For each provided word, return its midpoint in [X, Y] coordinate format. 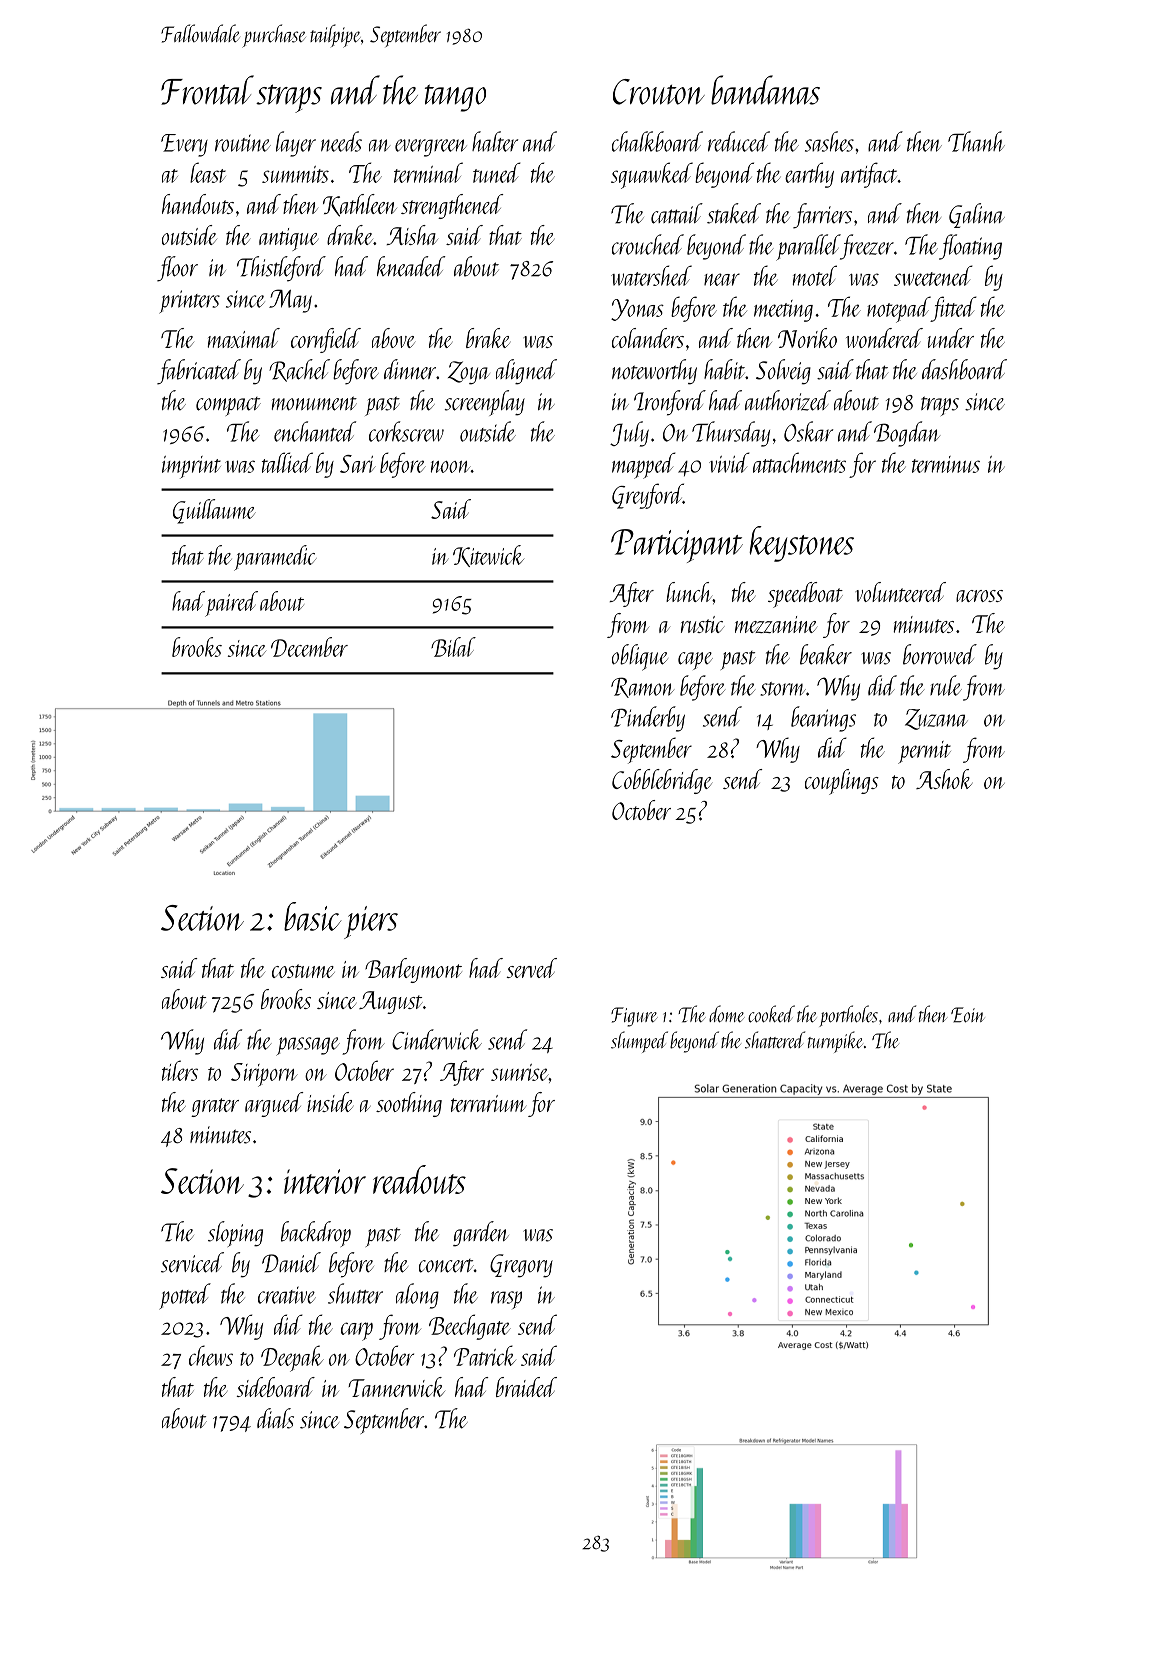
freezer [867, 247]
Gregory [521, 1266]
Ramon [642, 687]
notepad [899, 309]
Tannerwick [396, 1387]
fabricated [199, 372]
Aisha [412, 235]
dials [275, 1418]
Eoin [968, 1015]
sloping [235, 1234]
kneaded [411, 266]
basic [313, 916]
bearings [823, 719]
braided [526, 1387]
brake [488, 338]
